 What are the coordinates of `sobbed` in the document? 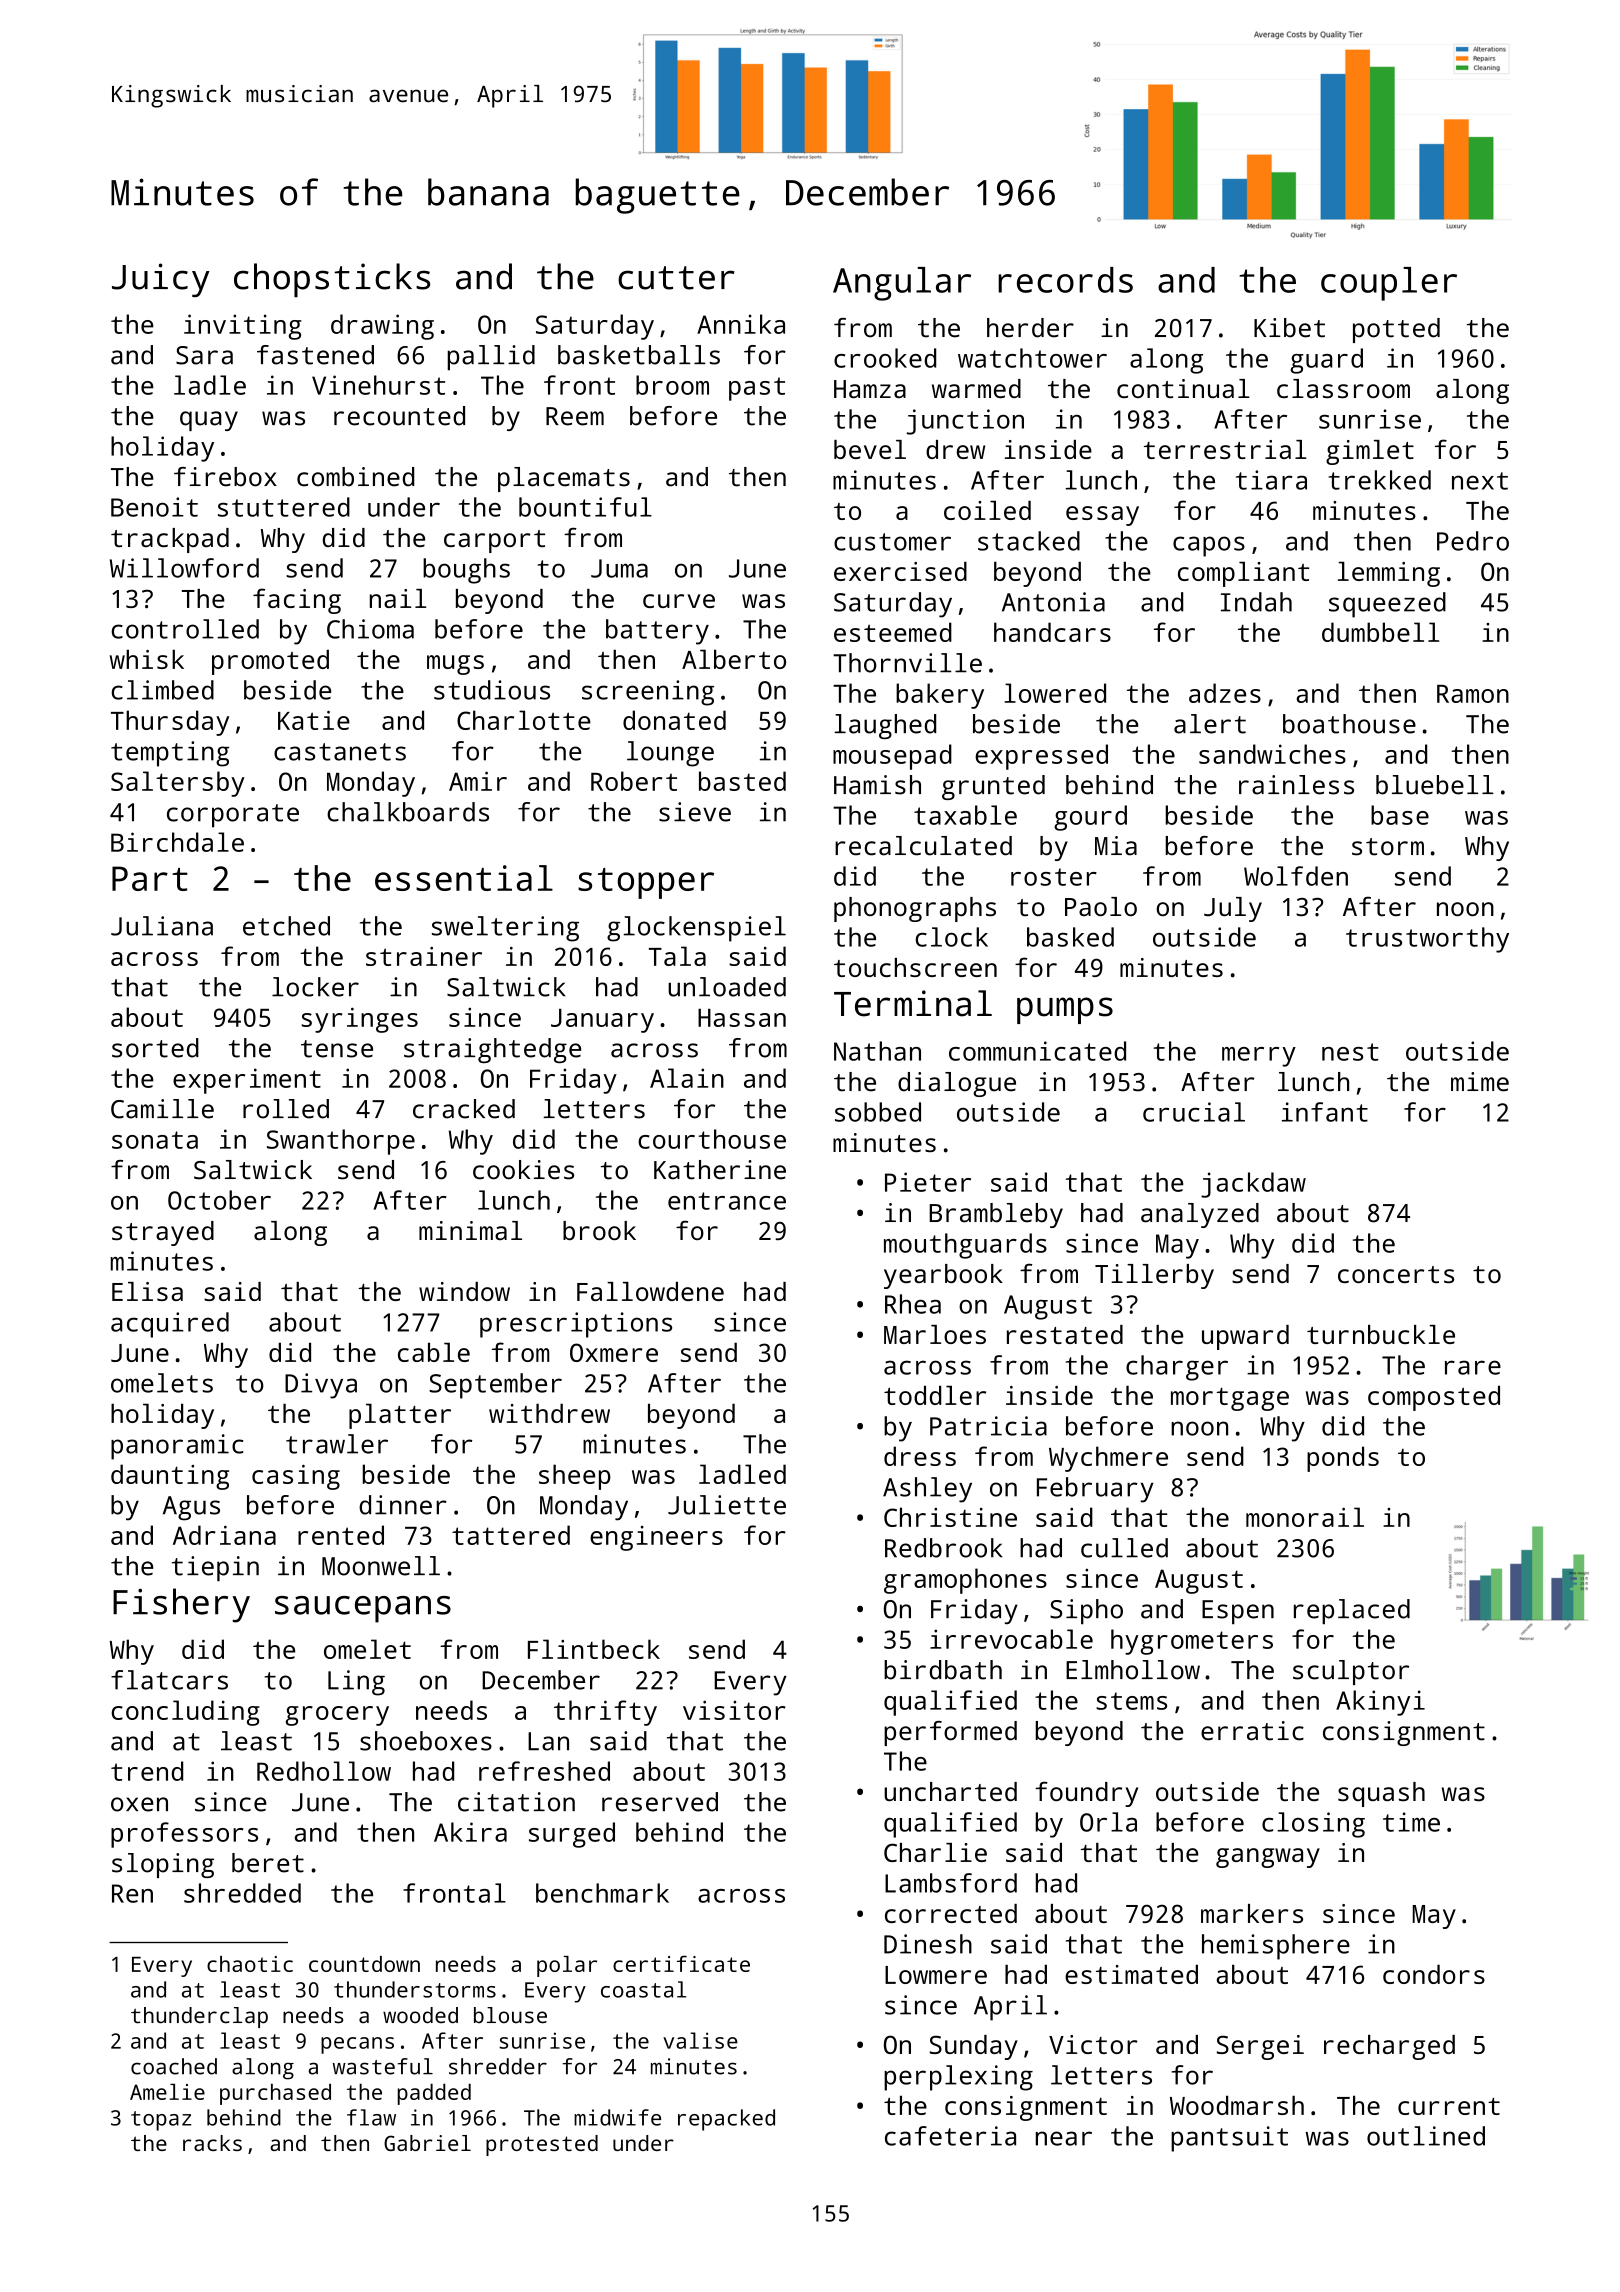 It's located at (878, 1112).
